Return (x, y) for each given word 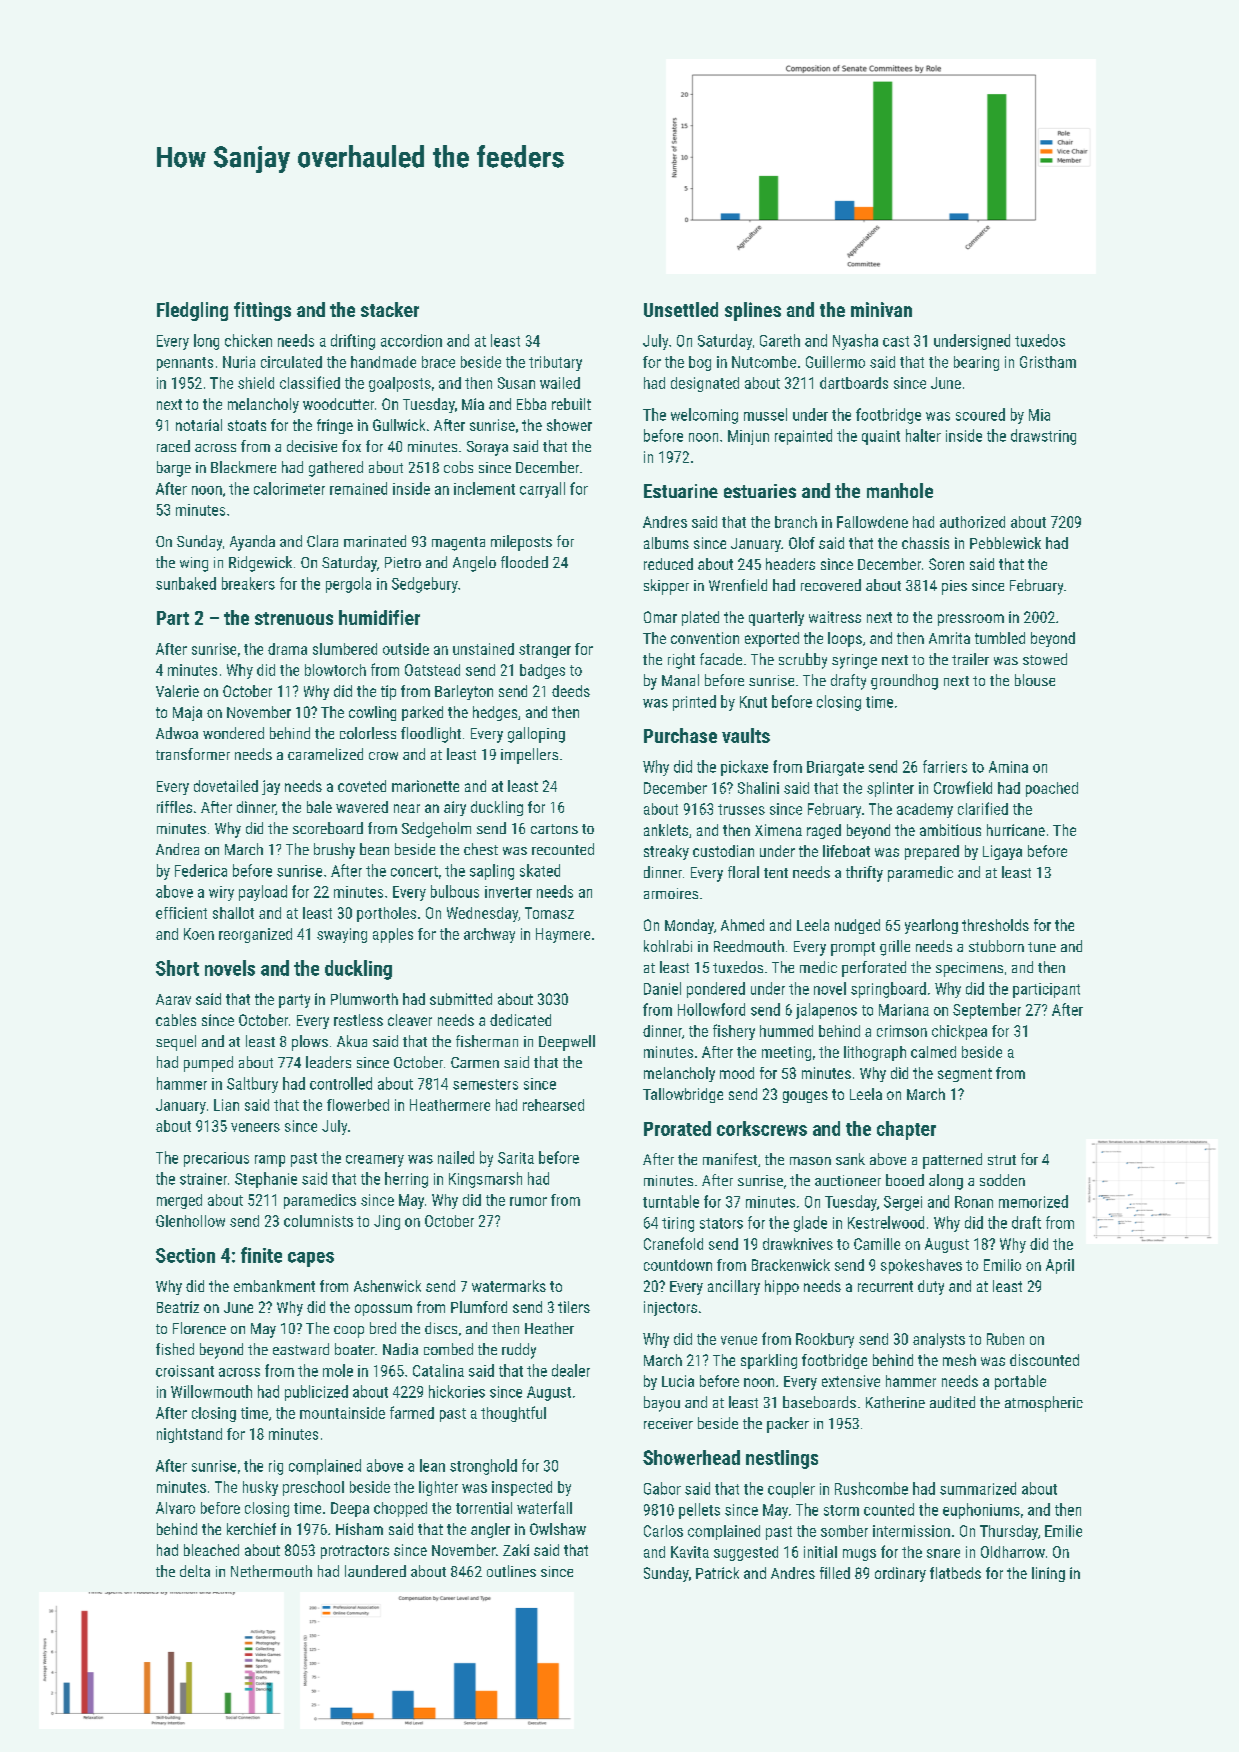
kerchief (251, 1529)
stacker (390, 309)
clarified (983, 808)
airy (455, 808)
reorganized (255, 935)
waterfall (544, 1507)
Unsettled (681, 309)
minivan (881, 309)
